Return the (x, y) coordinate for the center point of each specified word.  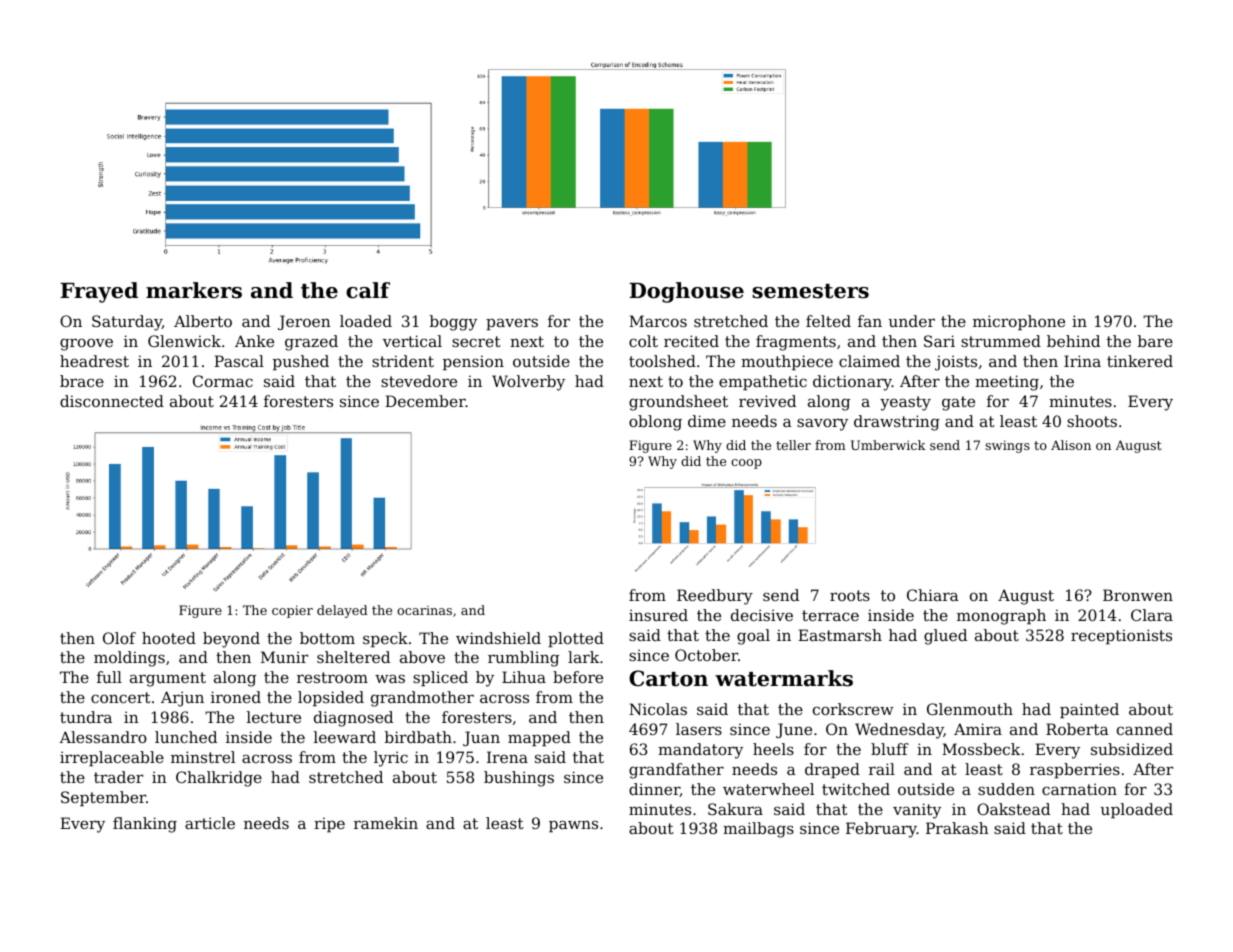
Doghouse (686, 292)
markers (194, 290)
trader (118, 777)
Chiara (933, 595)
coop (746, 464)
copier (292, 611)
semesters (810, 291)
